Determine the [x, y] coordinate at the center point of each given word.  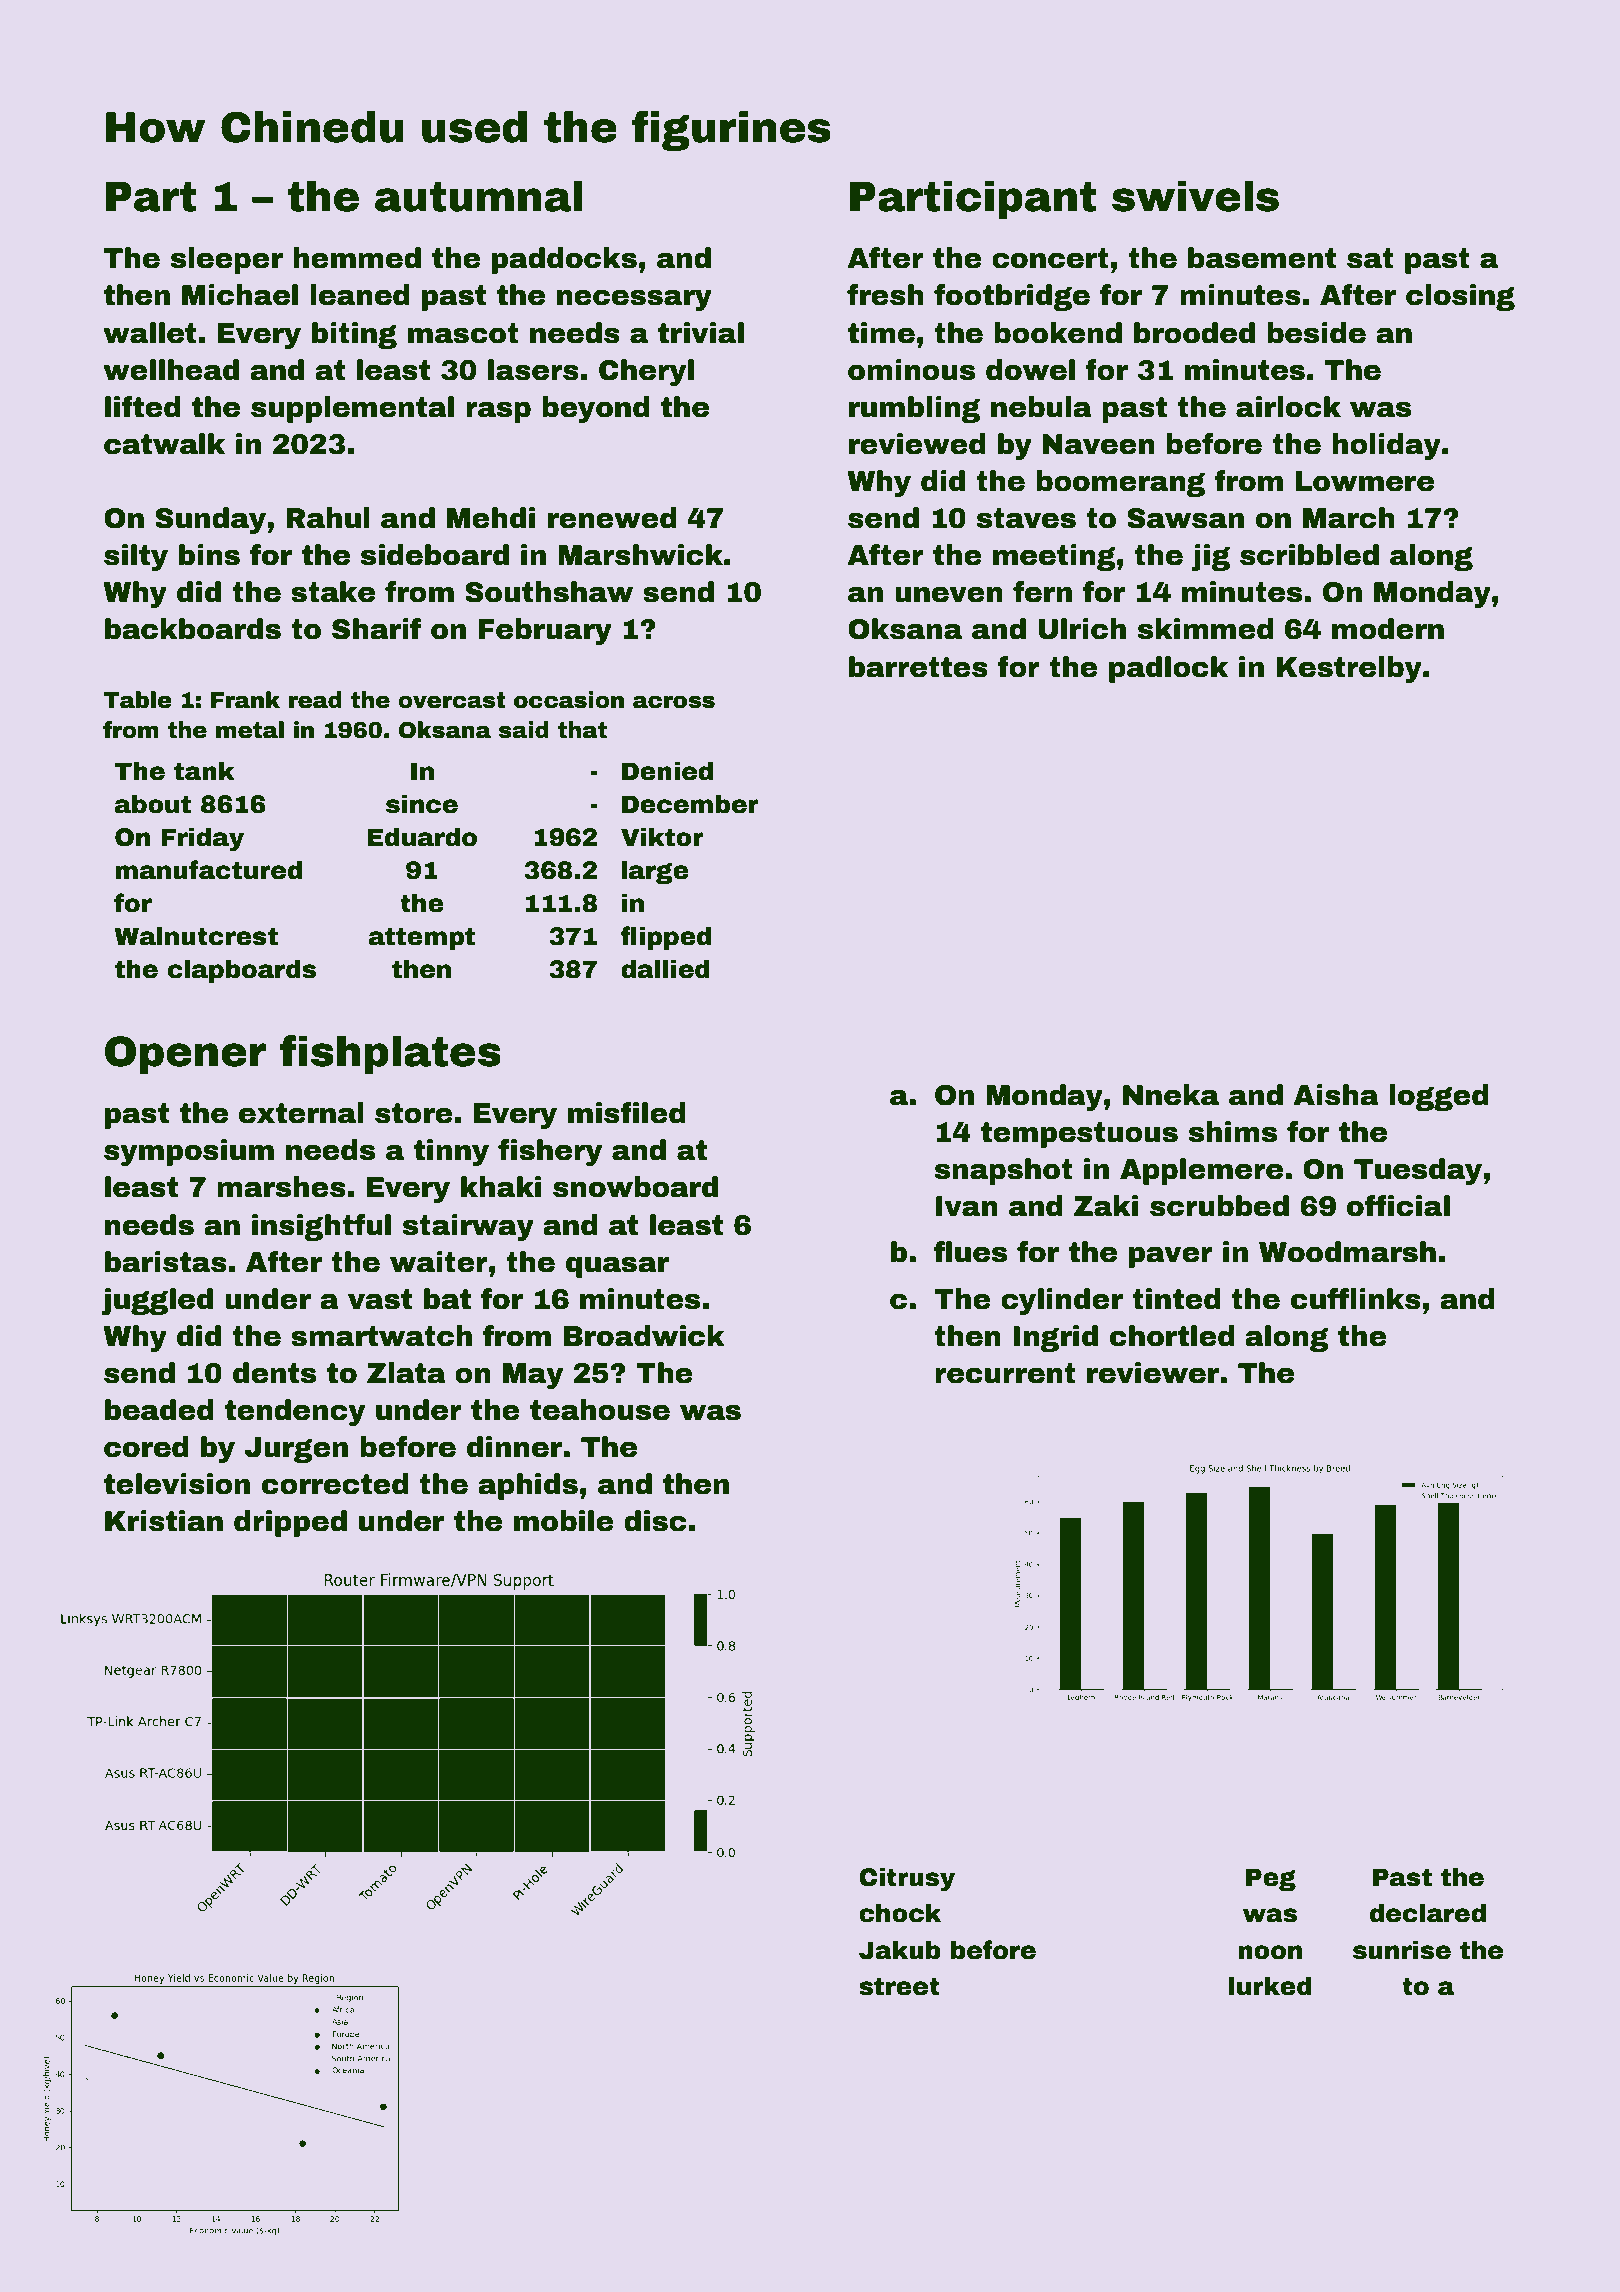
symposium [189, 1152]
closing [1460, 297]
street [899, 1986]
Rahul [328, 518]
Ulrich [1082, 629]
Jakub [900, 1950]
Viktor [662, 837]
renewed [612, 518]
